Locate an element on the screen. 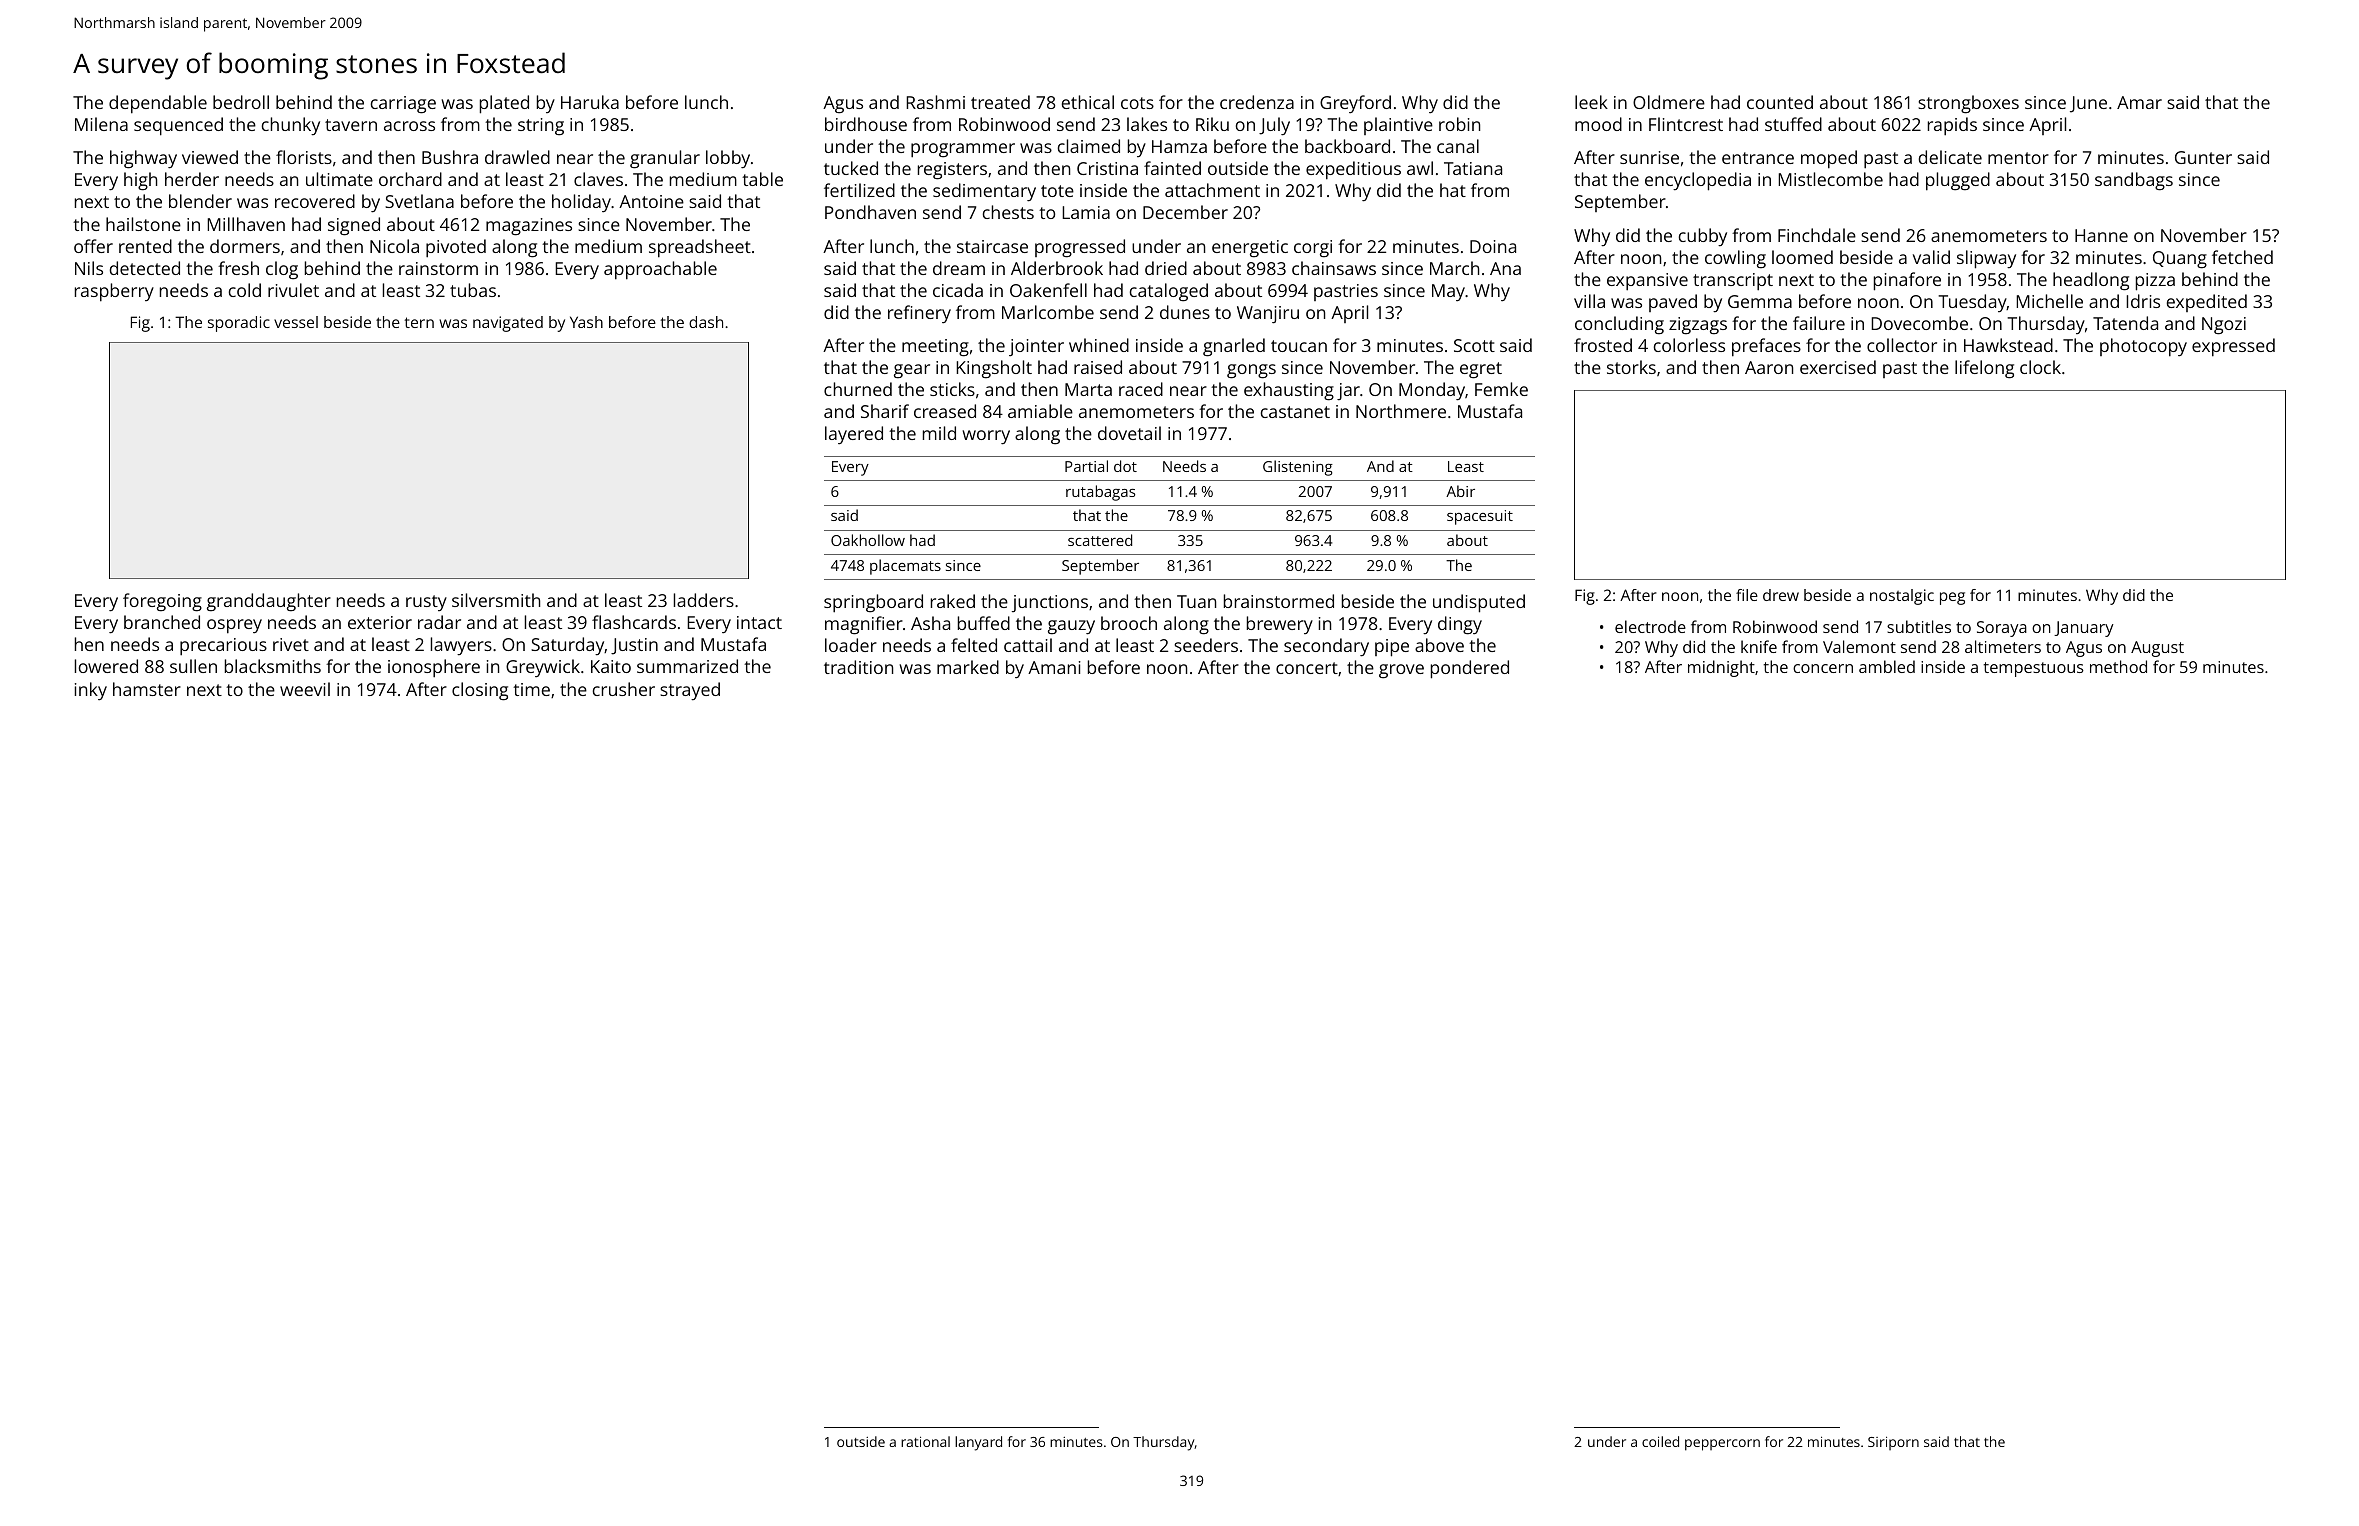 This screenshot has width=2359, height=1526. Siriporn is located at coordinates (1893, 1443).
